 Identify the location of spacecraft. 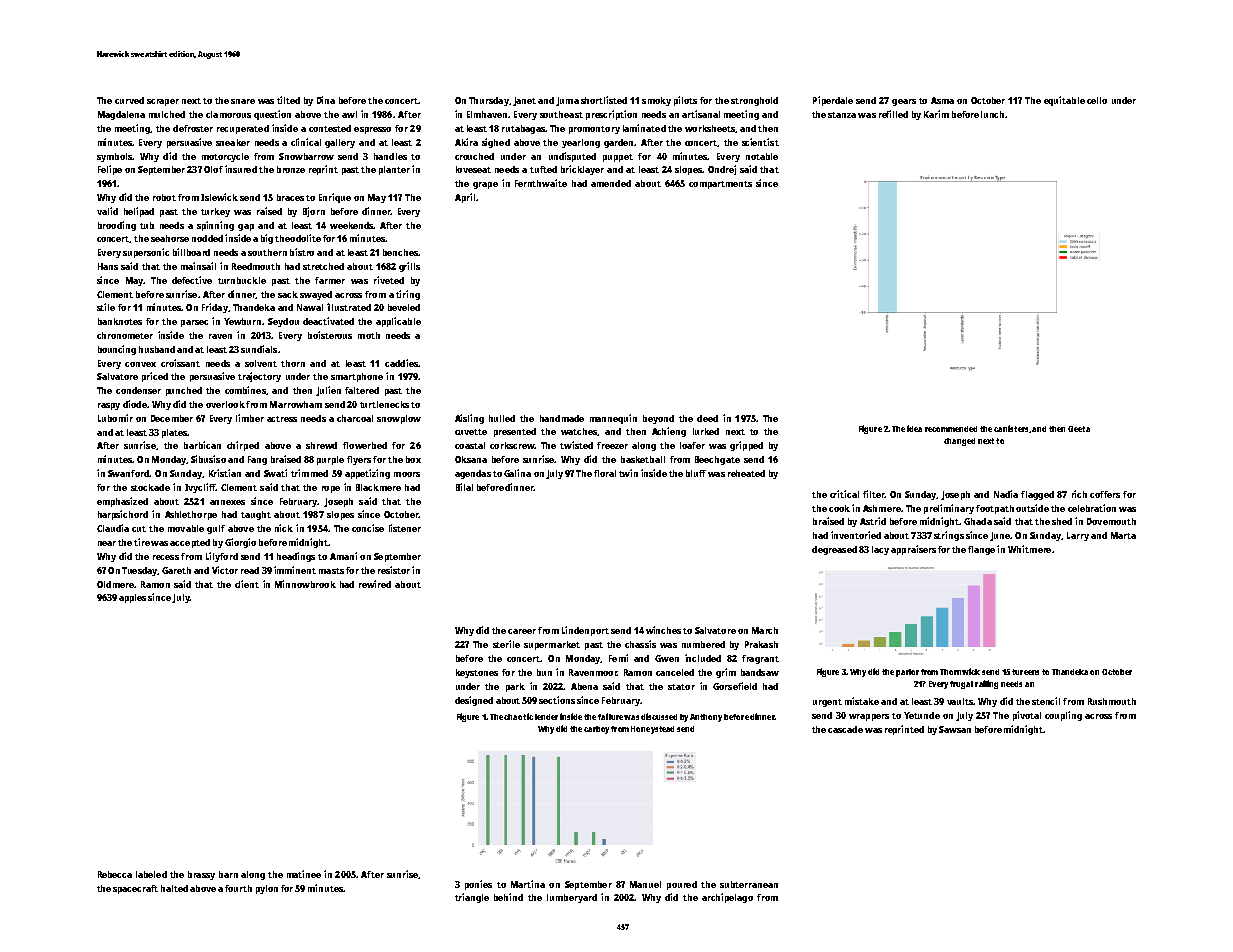
(135, 889).
